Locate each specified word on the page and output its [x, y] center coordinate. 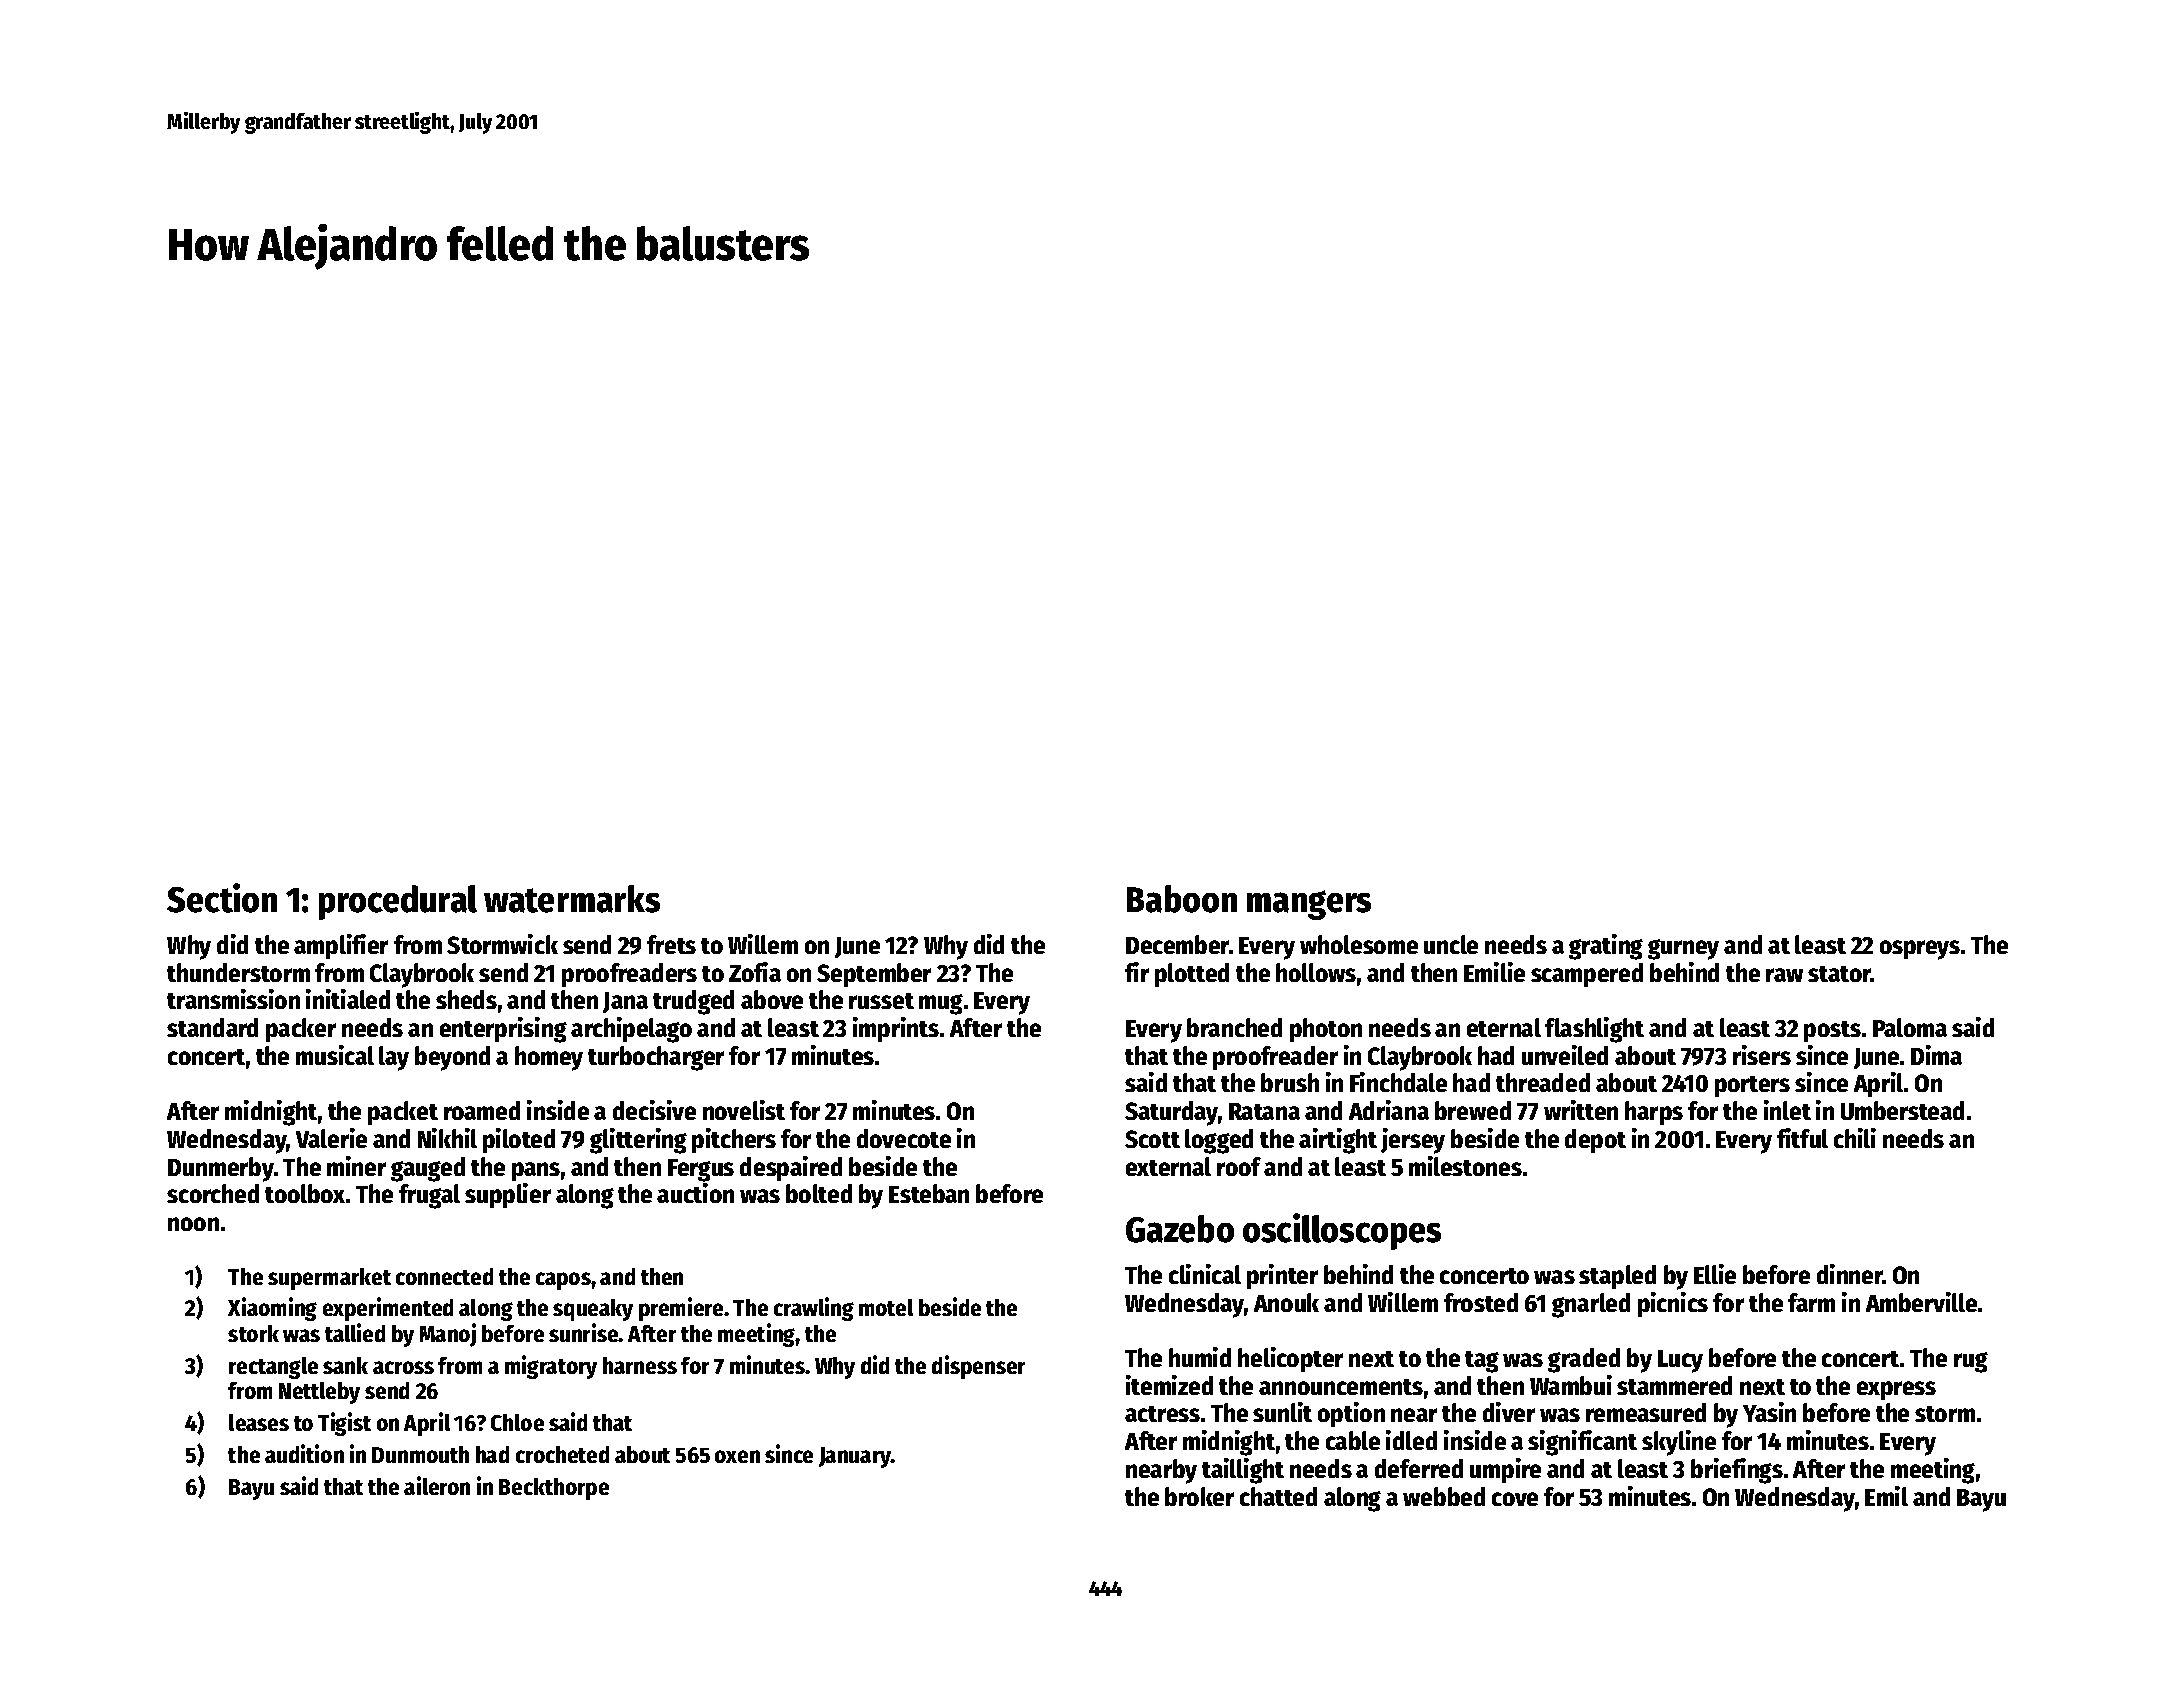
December [1177, 944]
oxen [737, 1456]
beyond [452, 1058]
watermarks [572, 899]
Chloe [517, 1422]
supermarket [329, 1279]
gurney [1683, 949]
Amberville [1921, 1302]
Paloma [1910, 1027]
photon [1326, 1030]
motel [886, 1307]
